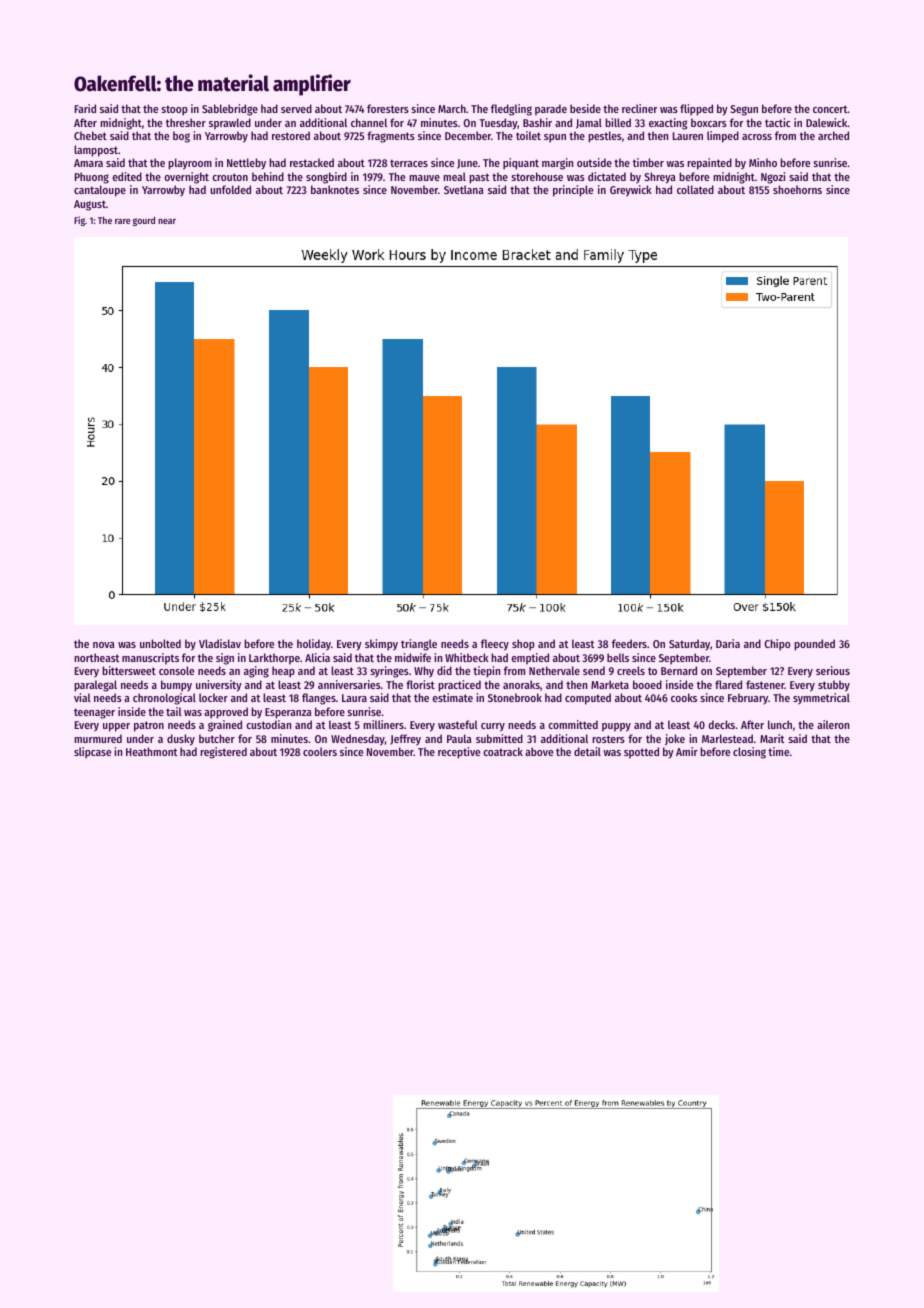  I want to click on shoehorns, so click(797, 189).
